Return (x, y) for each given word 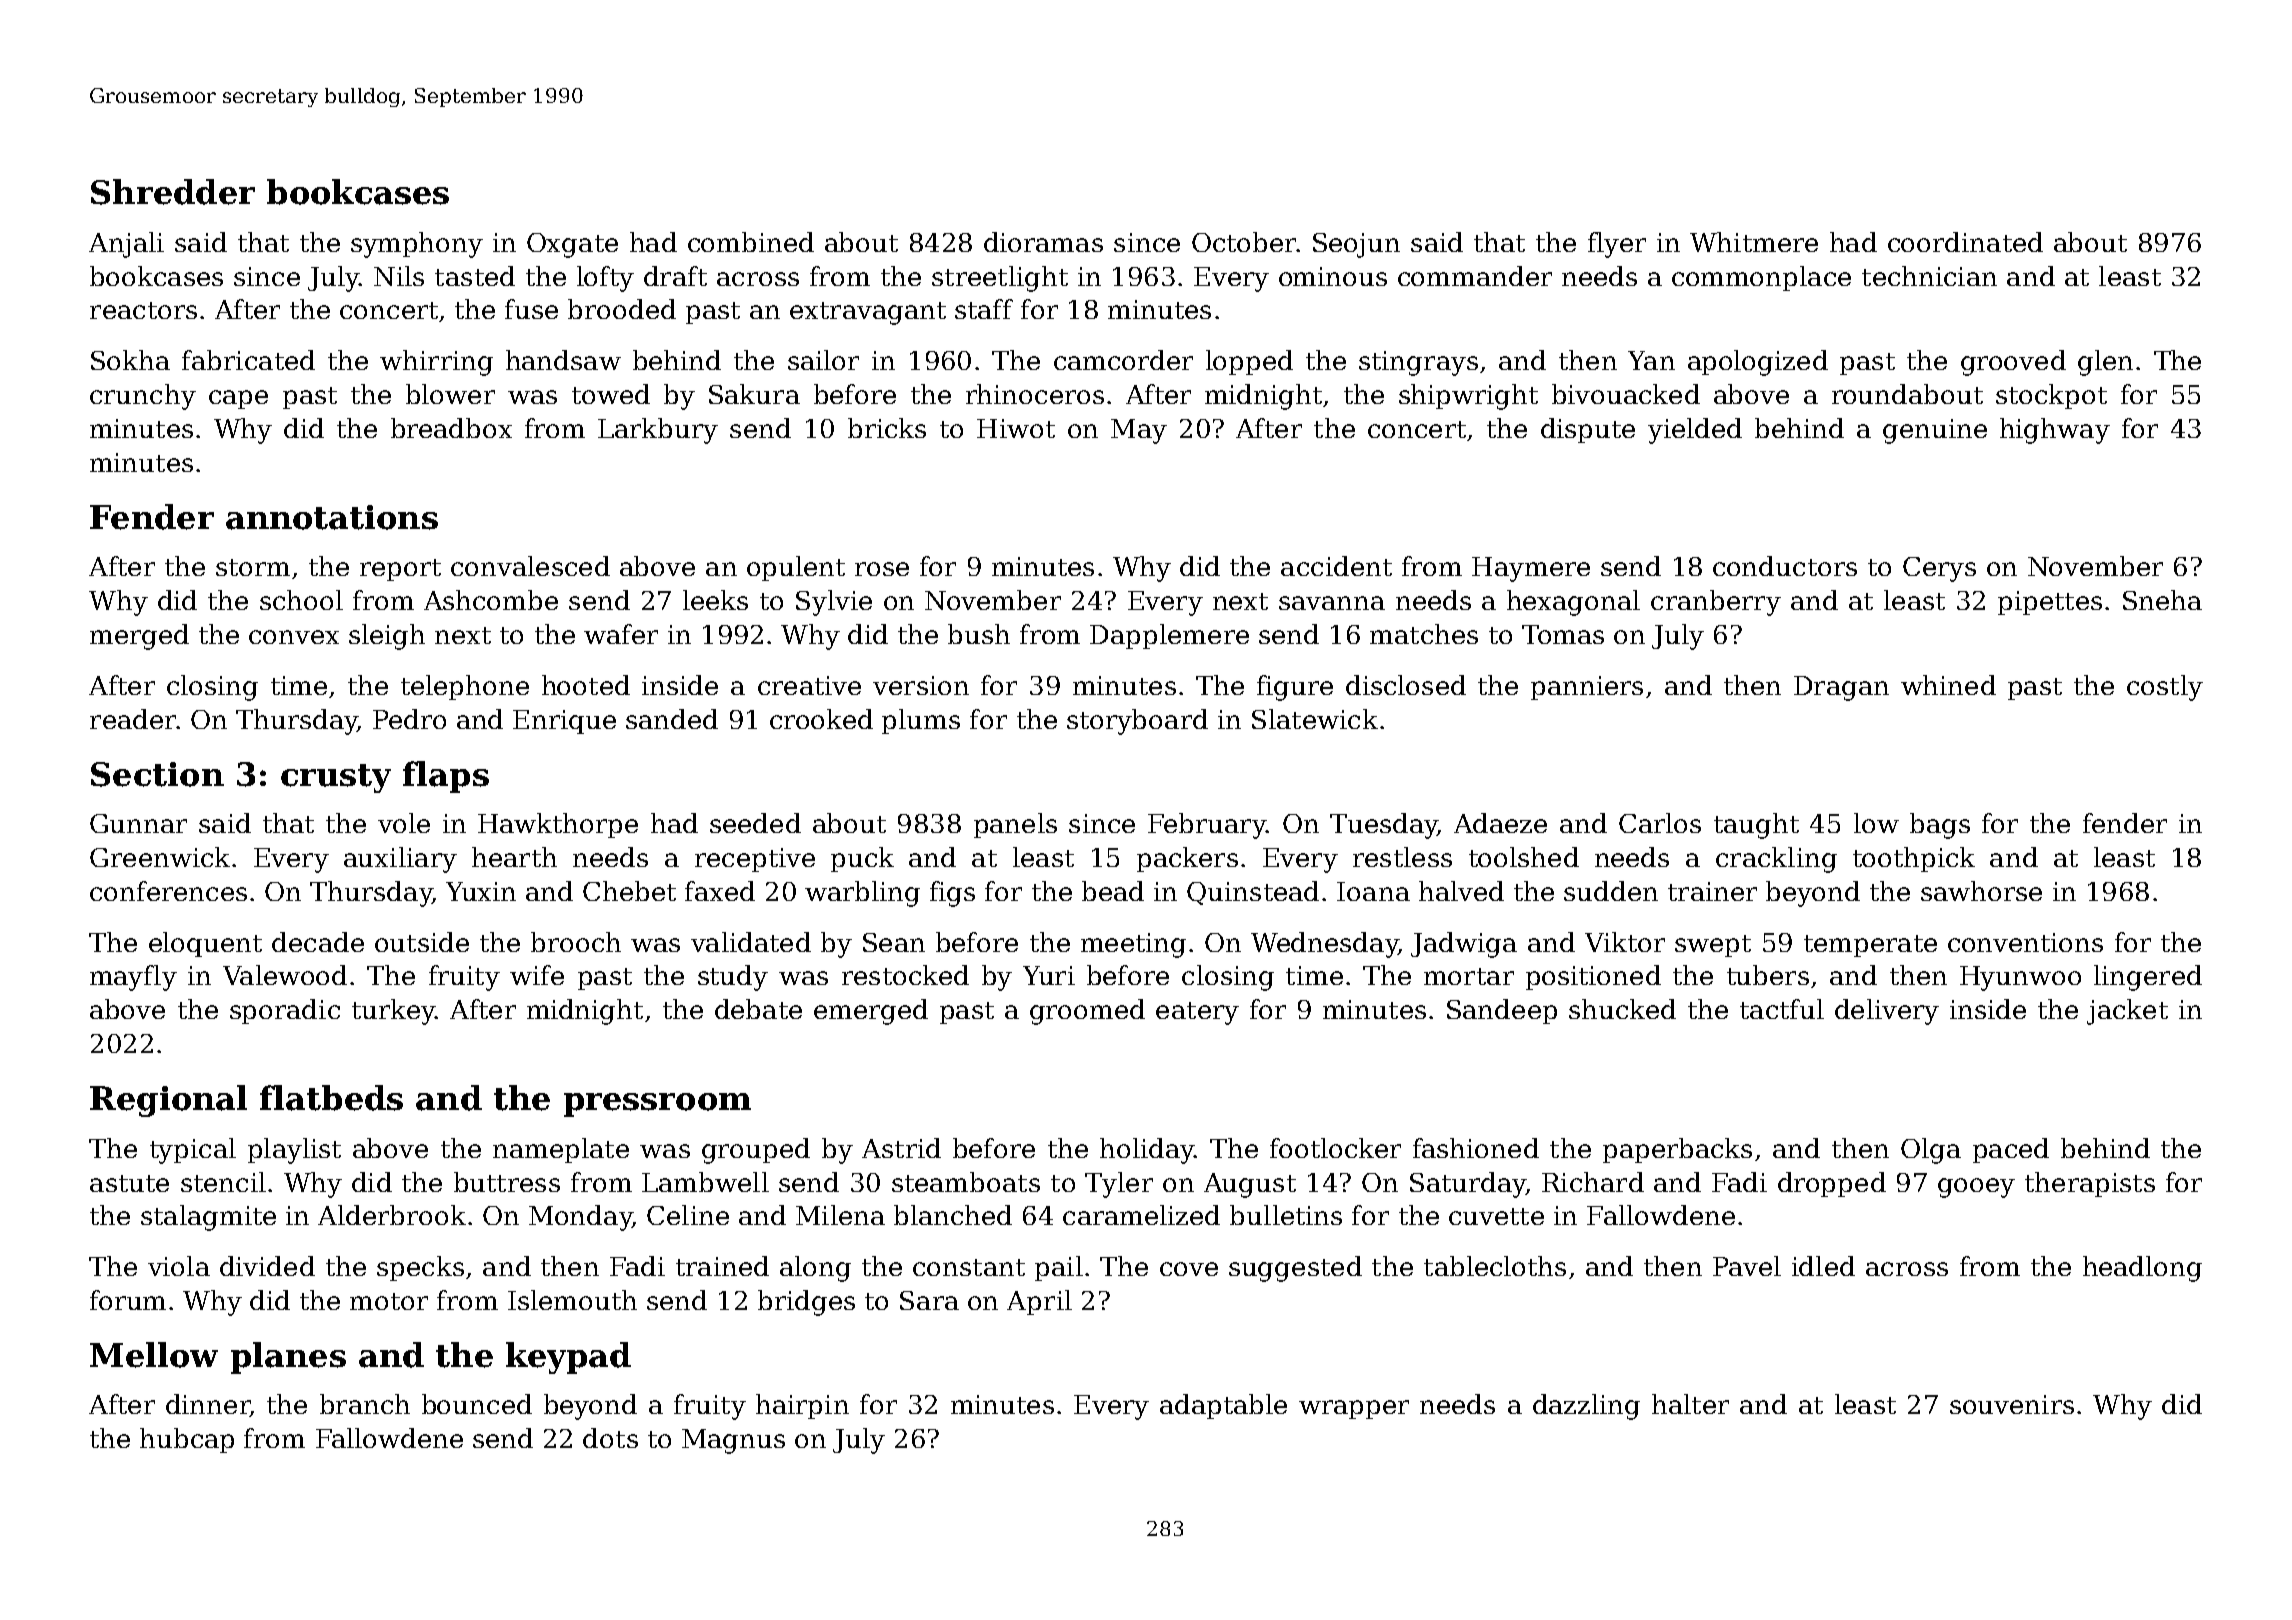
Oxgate (572, 245)
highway (2055, 431)
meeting (1133, 945)
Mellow (154, 1355)
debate (758, 1009)
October (1244, 242)
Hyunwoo (2020, 978)
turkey (393, 1012)
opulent (796, 568)
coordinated (1965, 242)
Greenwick (160, 857)
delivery (1887, 1012)
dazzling (1586, 1407)
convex (294, 637)
